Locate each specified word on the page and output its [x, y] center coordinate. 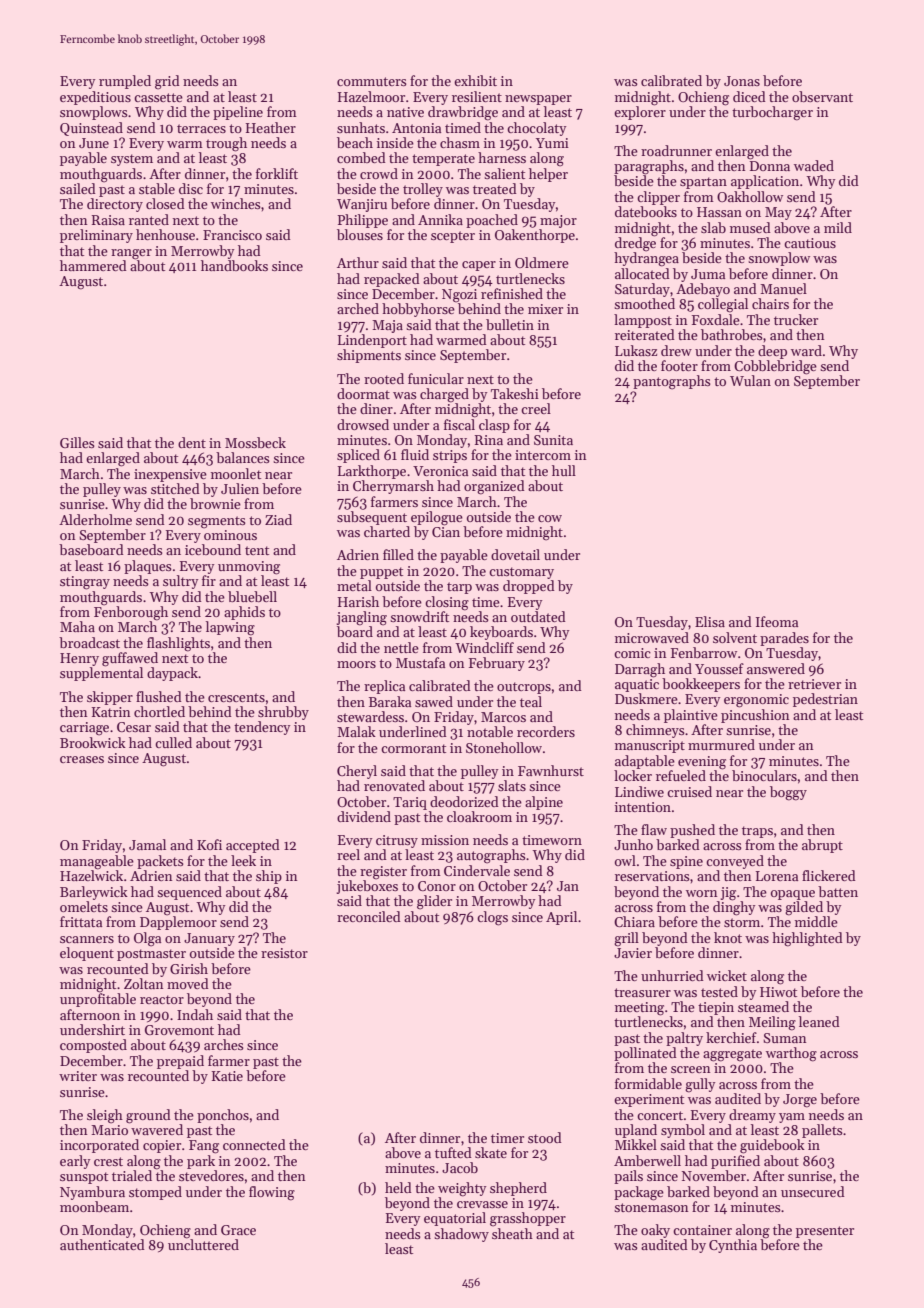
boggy [788, 793]
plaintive [691, 716]
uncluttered [203, 1244]
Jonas [742, 81]
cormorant [413, 748]
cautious [810, 243]
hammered [93, 265]
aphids [244, 613]
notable [490, 731]
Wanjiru [362, 205]
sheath [512, 1233]
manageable [97, 862]
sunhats [361, 127]
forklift [277, 173]
